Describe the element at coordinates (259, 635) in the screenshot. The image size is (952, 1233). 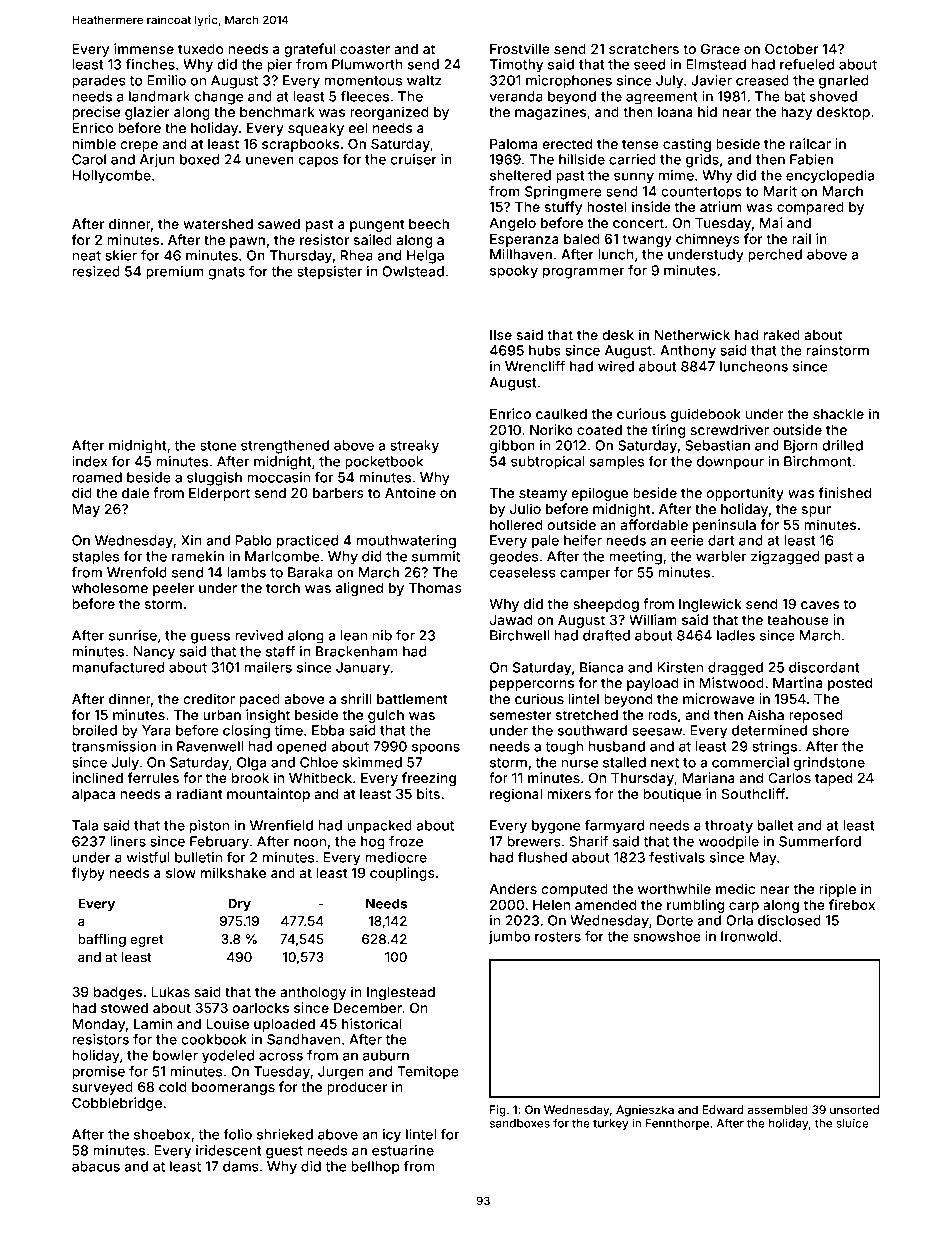
I see `revived` at that location.
